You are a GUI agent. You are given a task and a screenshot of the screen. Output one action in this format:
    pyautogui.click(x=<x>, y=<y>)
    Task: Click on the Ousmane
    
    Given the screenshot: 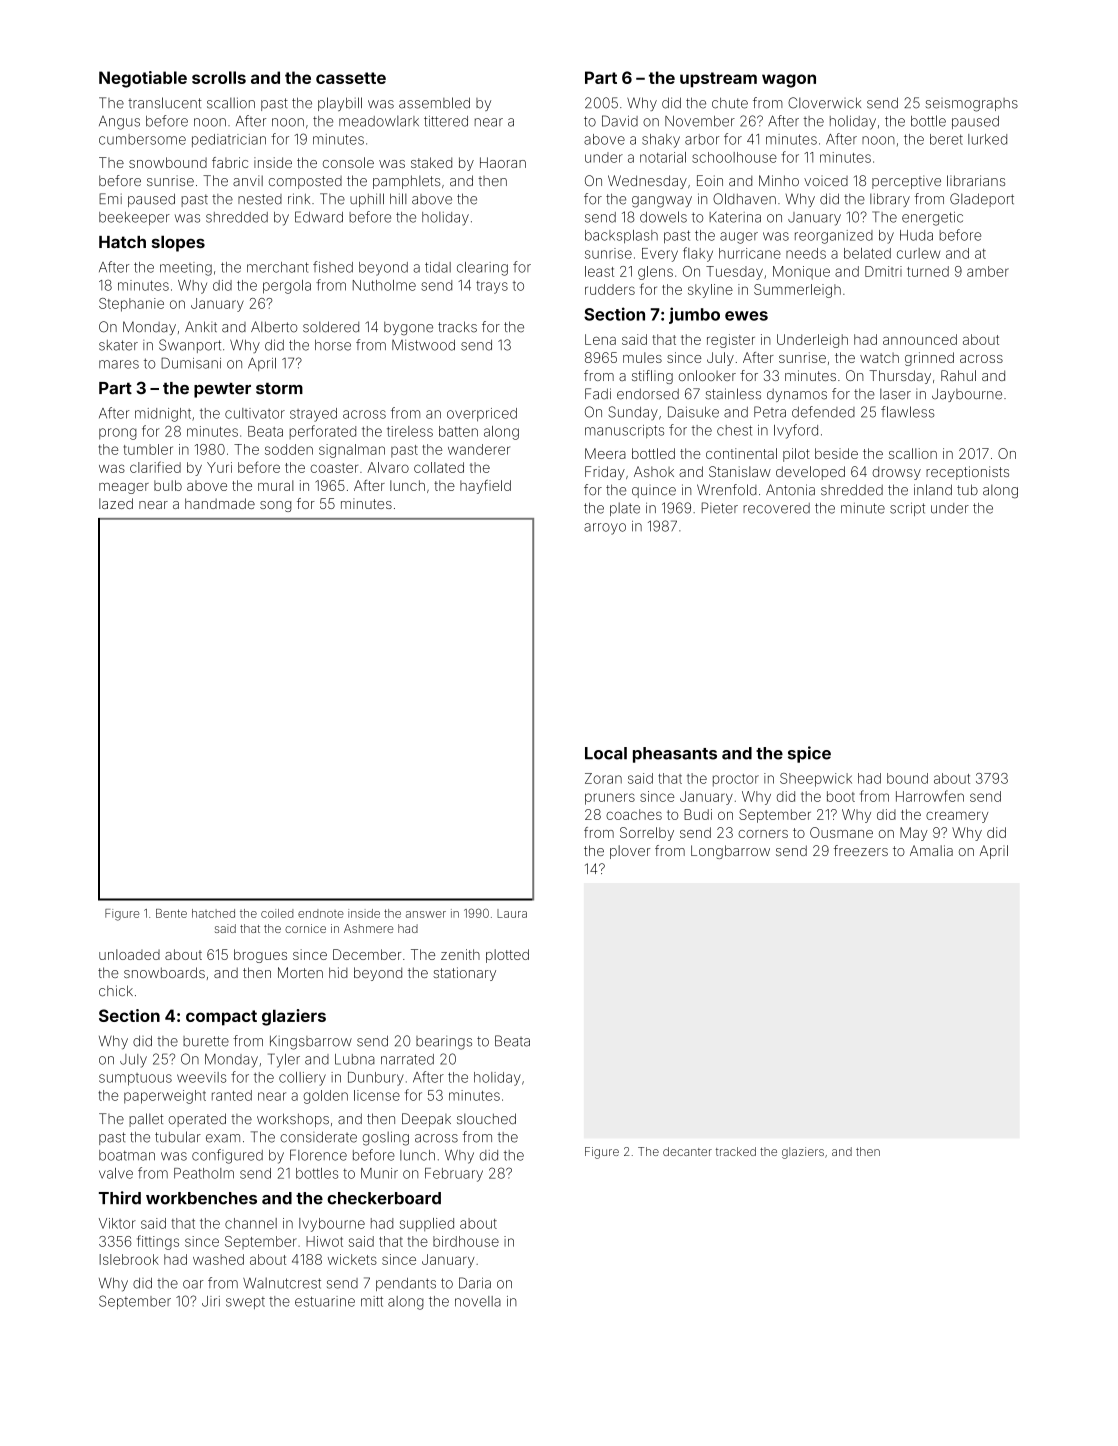 What is the action you would take?
    pyautogui.click(x=841, y=832)
